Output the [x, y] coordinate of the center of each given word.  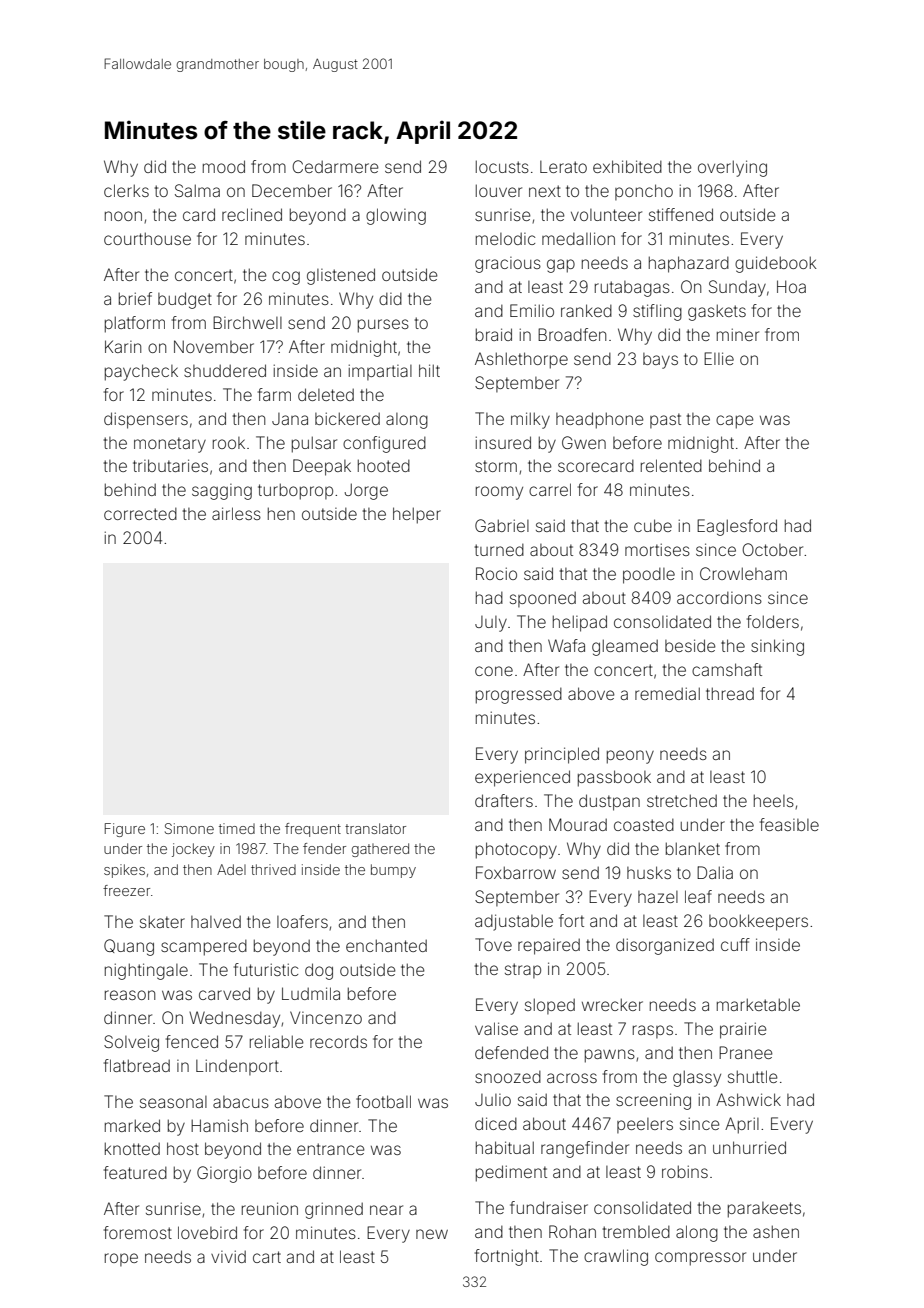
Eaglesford [737, 527]
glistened [341, 276]
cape [735, 422]
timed [237, 828]
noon [123, 216]
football [383, 1101]
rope [121, 1259]
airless [236, 513]
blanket [693, 848]
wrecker [612, 1004]
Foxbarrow [516, 872]
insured [503, 442]
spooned [543, 599]
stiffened [681, 214]
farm [274, 394]
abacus [241, 1102]
